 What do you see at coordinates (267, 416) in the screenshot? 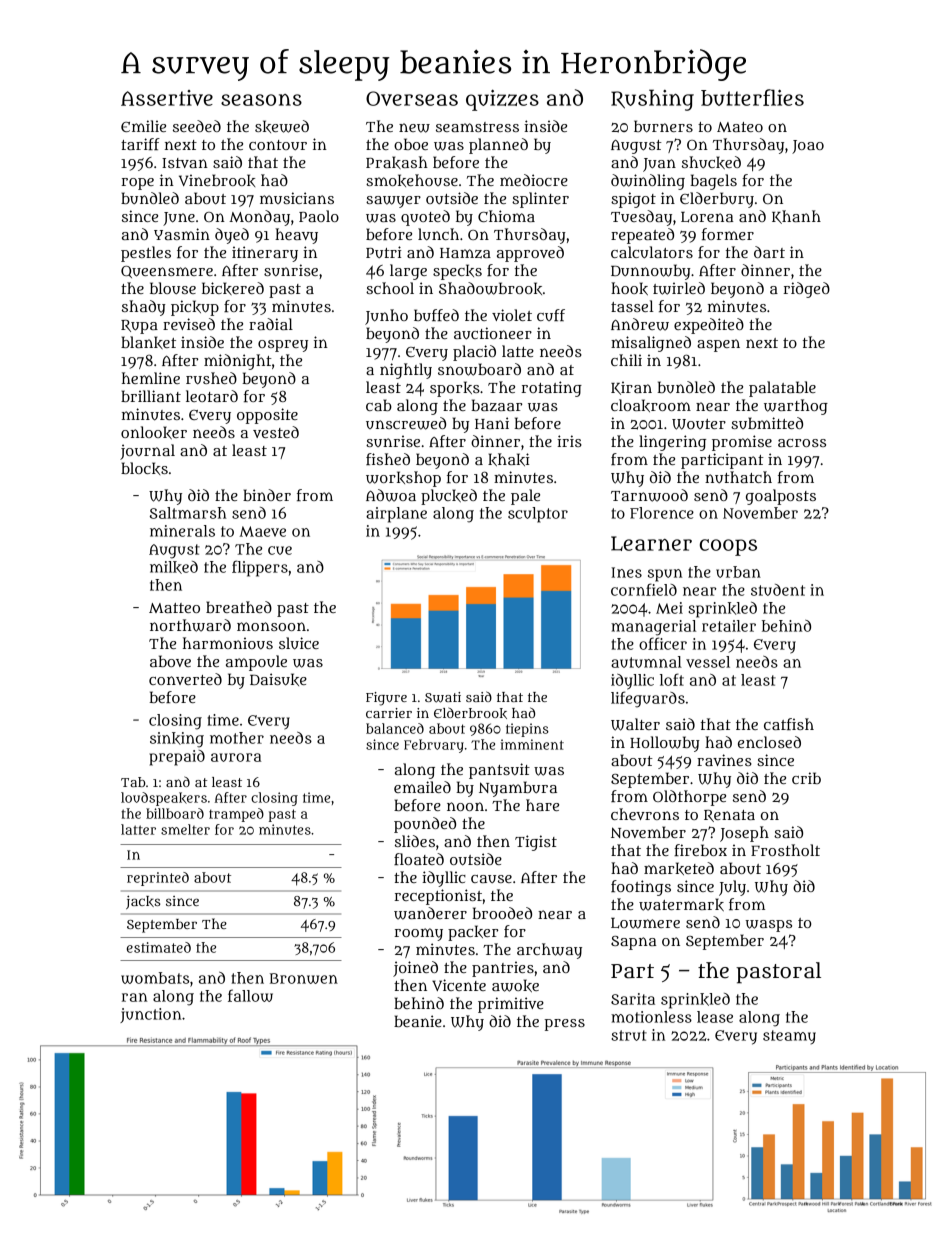
I see `opposite` at bounding box center [267, 416].
